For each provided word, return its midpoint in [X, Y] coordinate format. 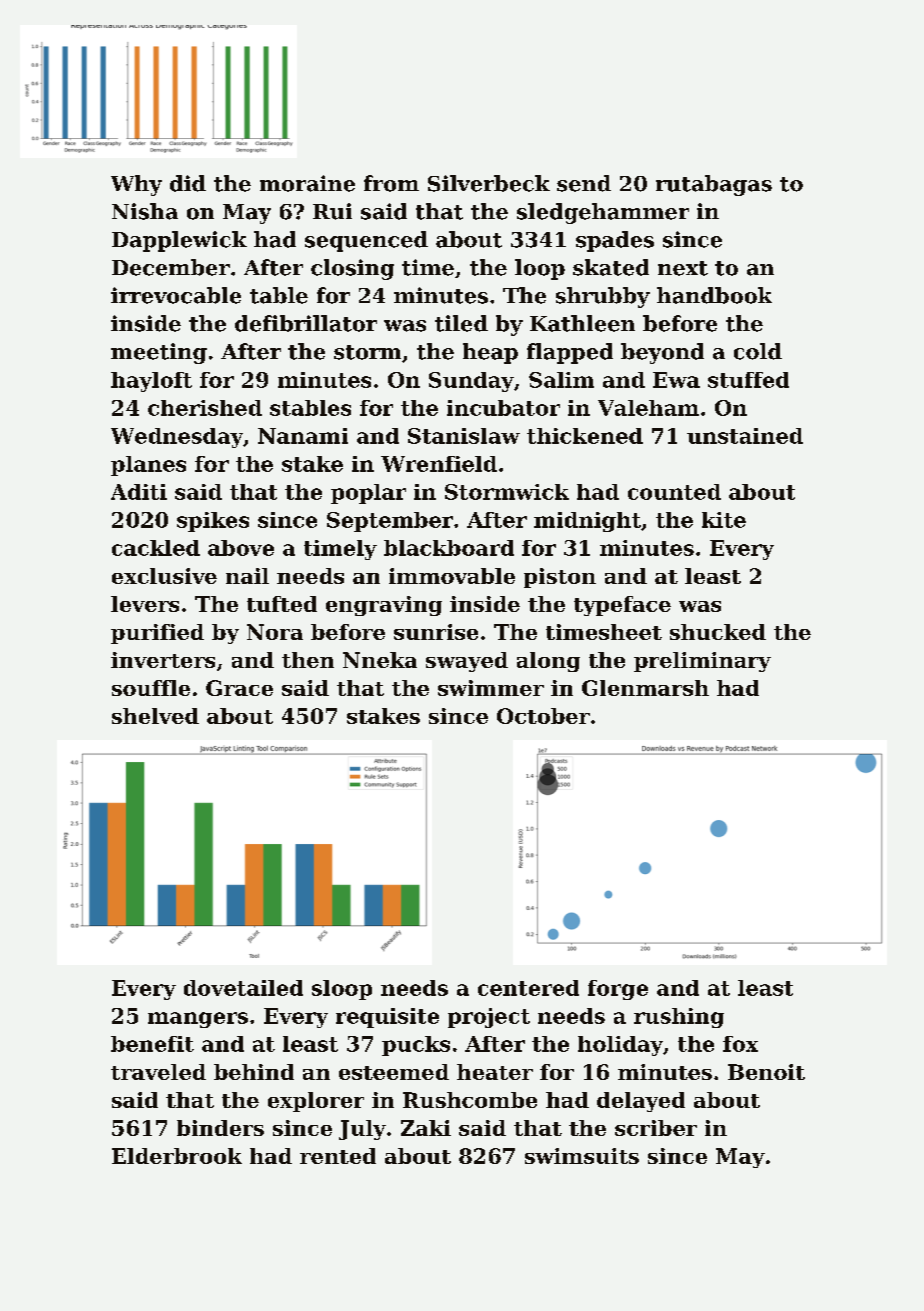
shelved [155, 716]
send [584, 183]
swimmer [491, 688]
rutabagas [714, 185]
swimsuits [582, 1156]
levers [145, 604]
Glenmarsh [645, 688]
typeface [622, 606]
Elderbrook [177, 1156]
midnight [587, 522]
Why [136, 185]
